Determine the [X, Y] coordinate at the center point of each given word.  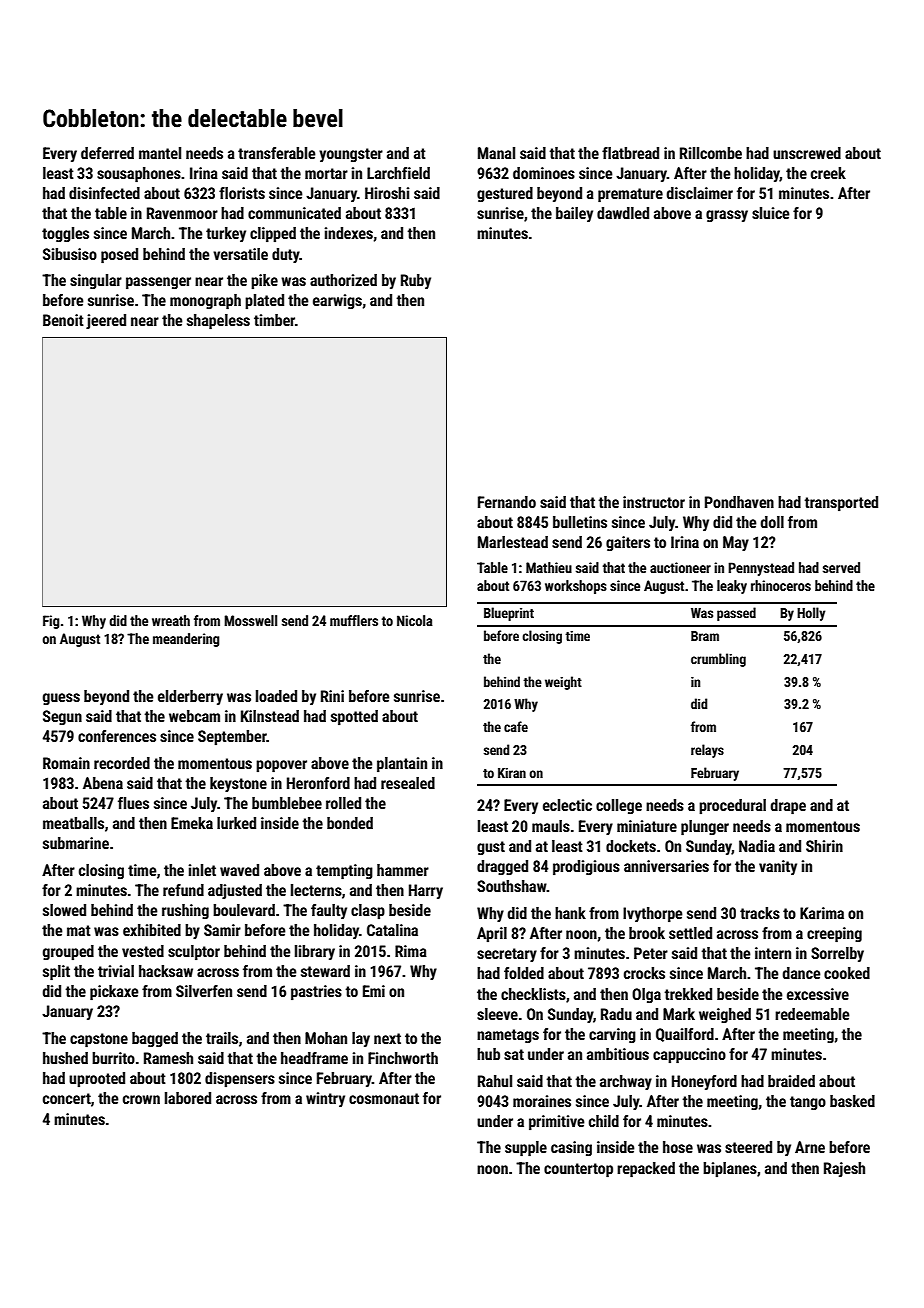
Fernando [507, 502]
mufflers [354, 620]
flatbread [630, 153]
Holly [811, 614]
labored [188, 1098]
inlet [202, 870]
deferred [107, 153]
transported [841, 504]
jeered [106, 321]
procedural [732, 807]
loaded [276, 696]
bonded [350, 823]
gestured [505, 194]
